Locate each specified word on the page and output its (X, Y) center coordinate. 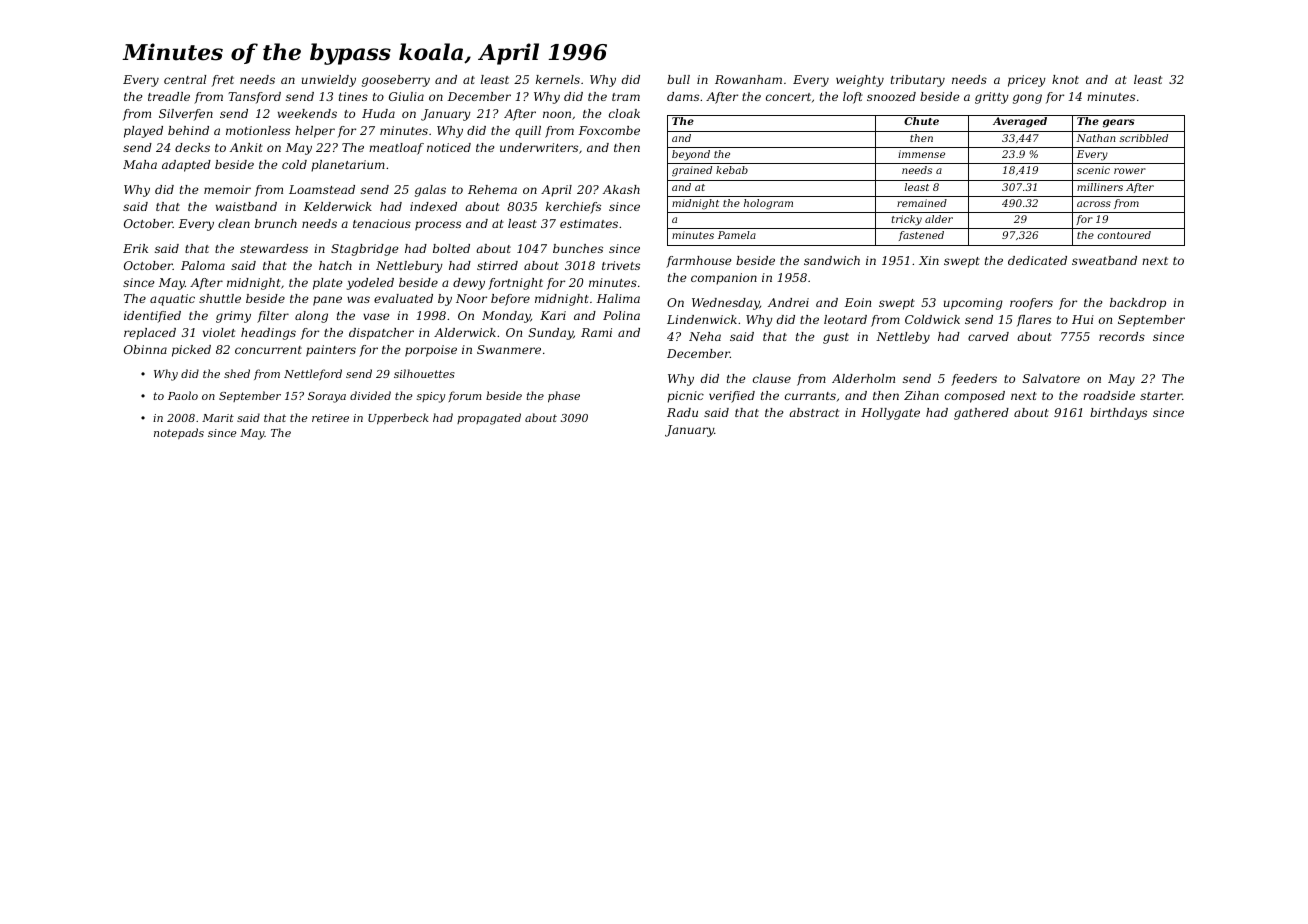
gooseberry (396, 81)
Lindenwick (702, 319)
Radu (682, 412)
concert (788, 97)
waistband (246, 206)
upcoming (973, 304)
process (438, 226)
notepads (179, 433)
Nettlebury (409, 267)
